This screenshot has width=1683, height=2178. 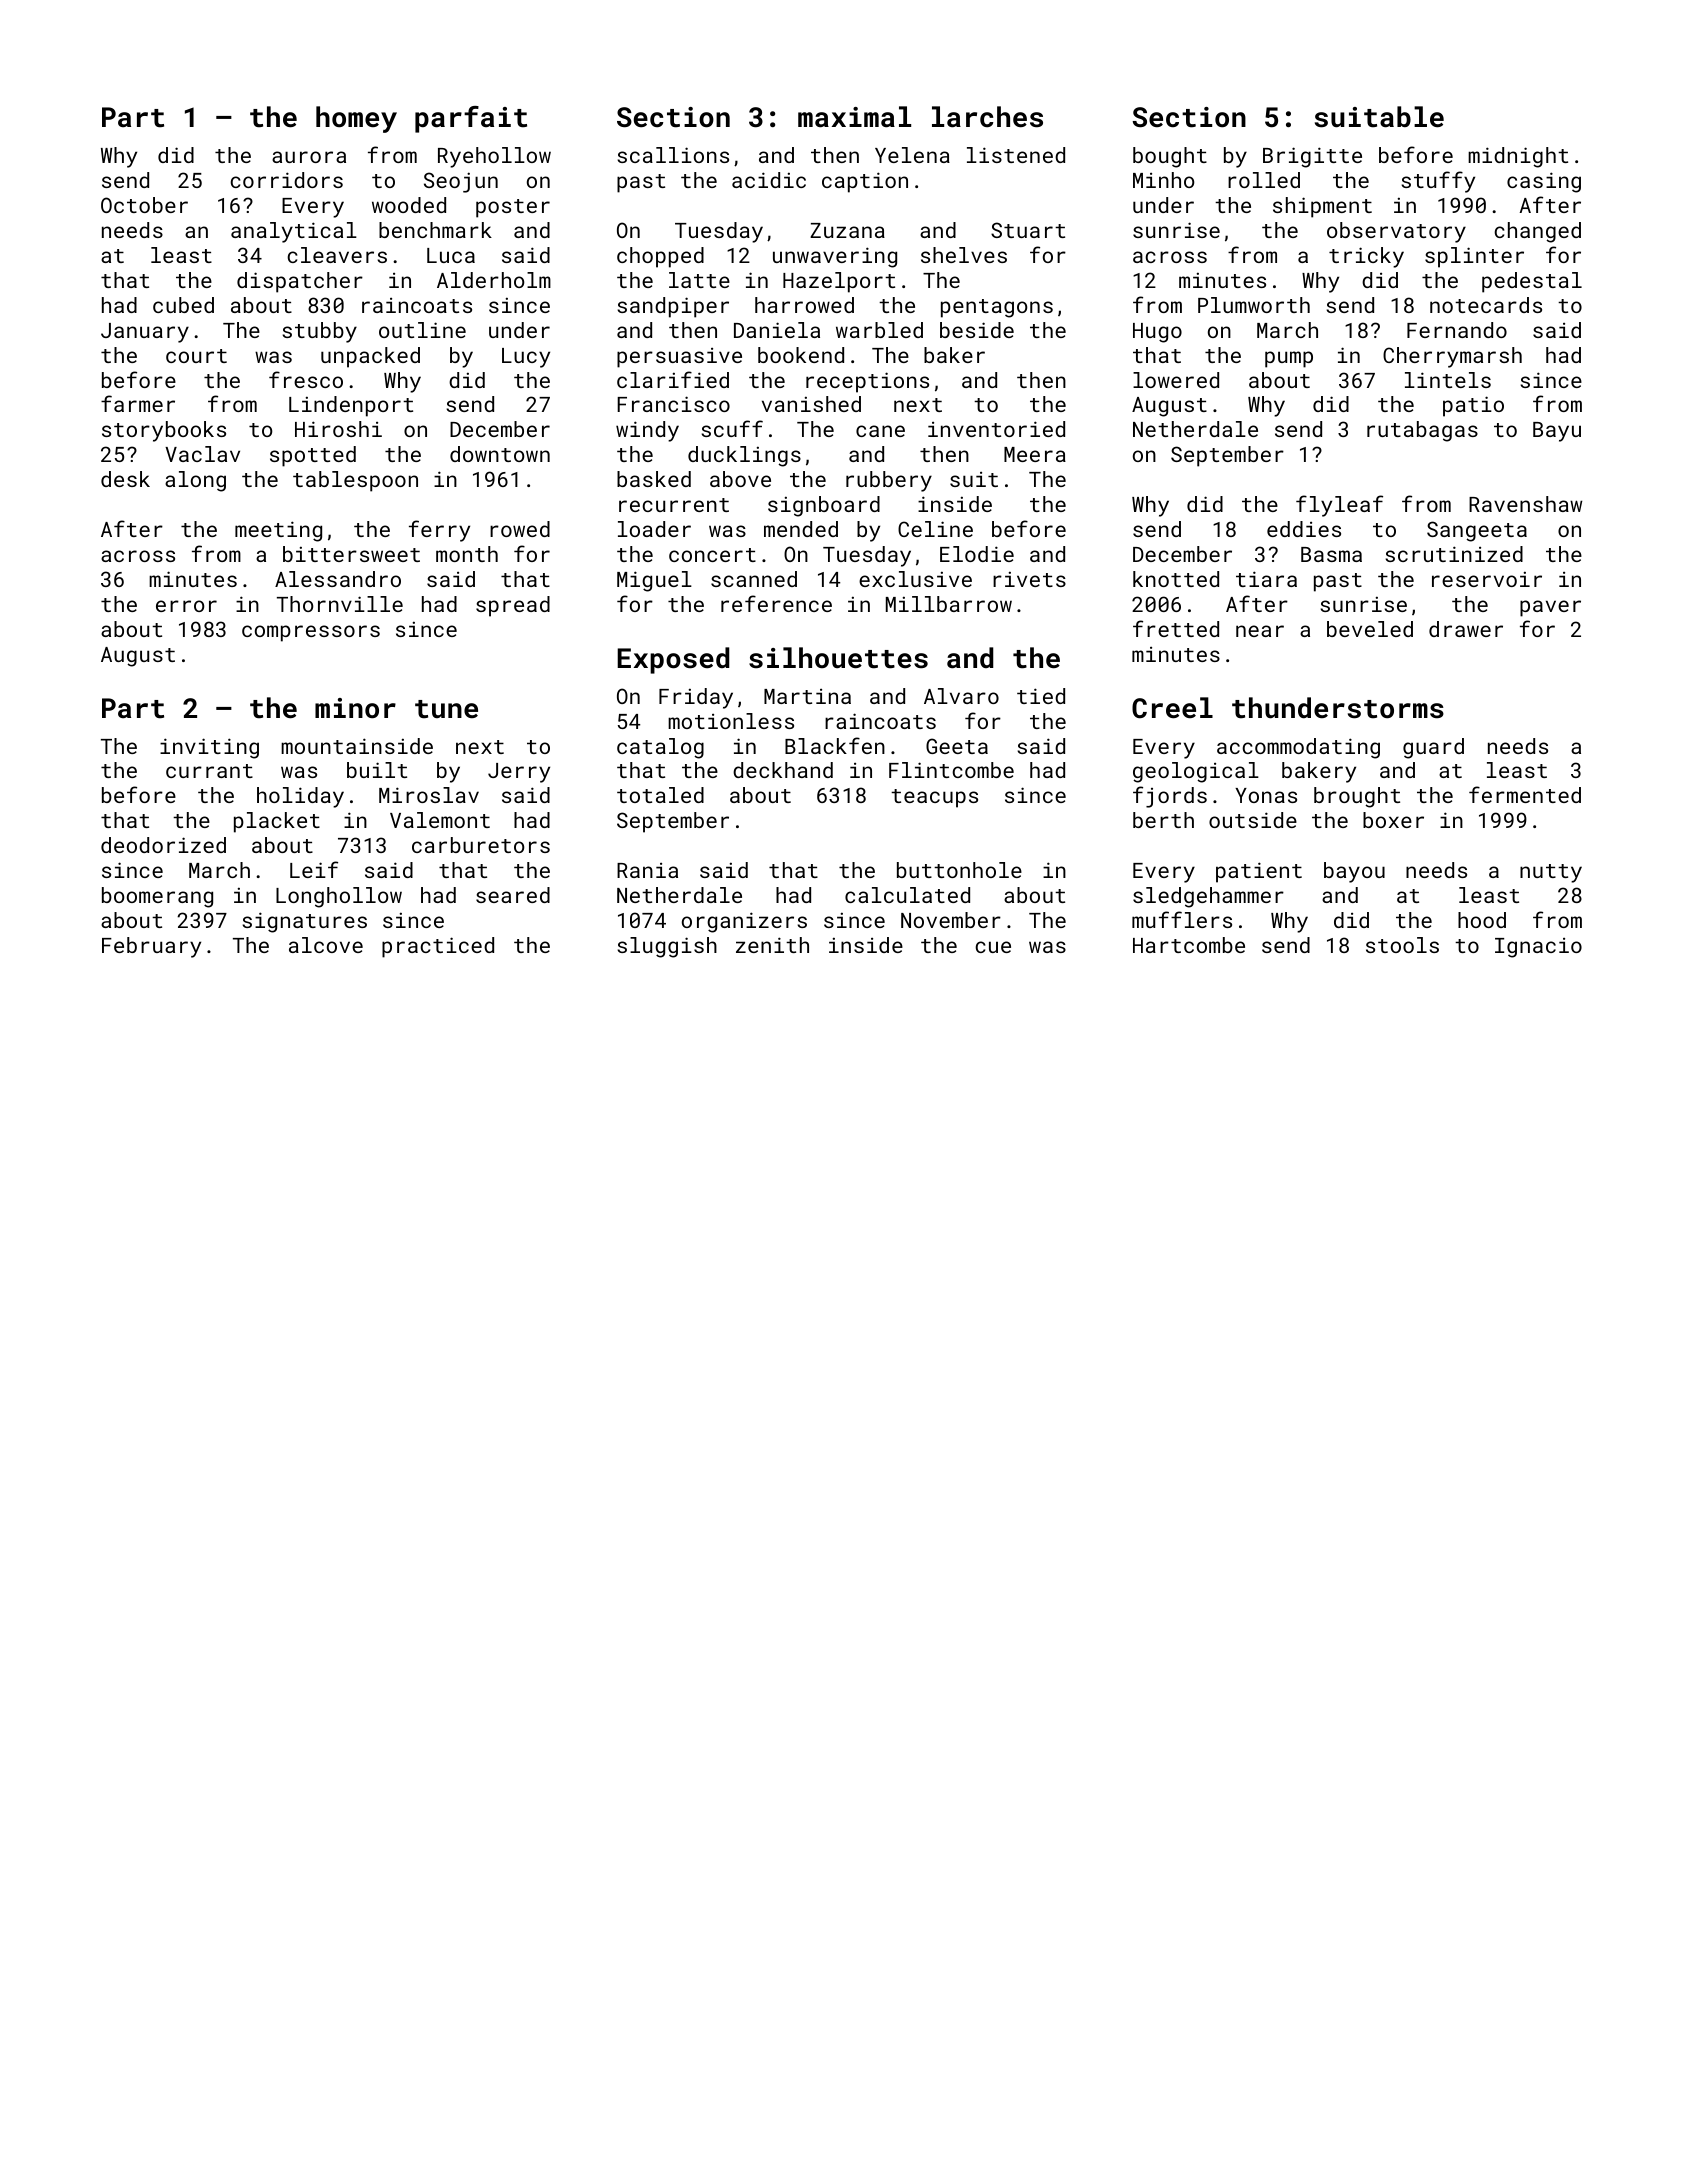 I want to click on Creel, so click(x=1172, y=708).
